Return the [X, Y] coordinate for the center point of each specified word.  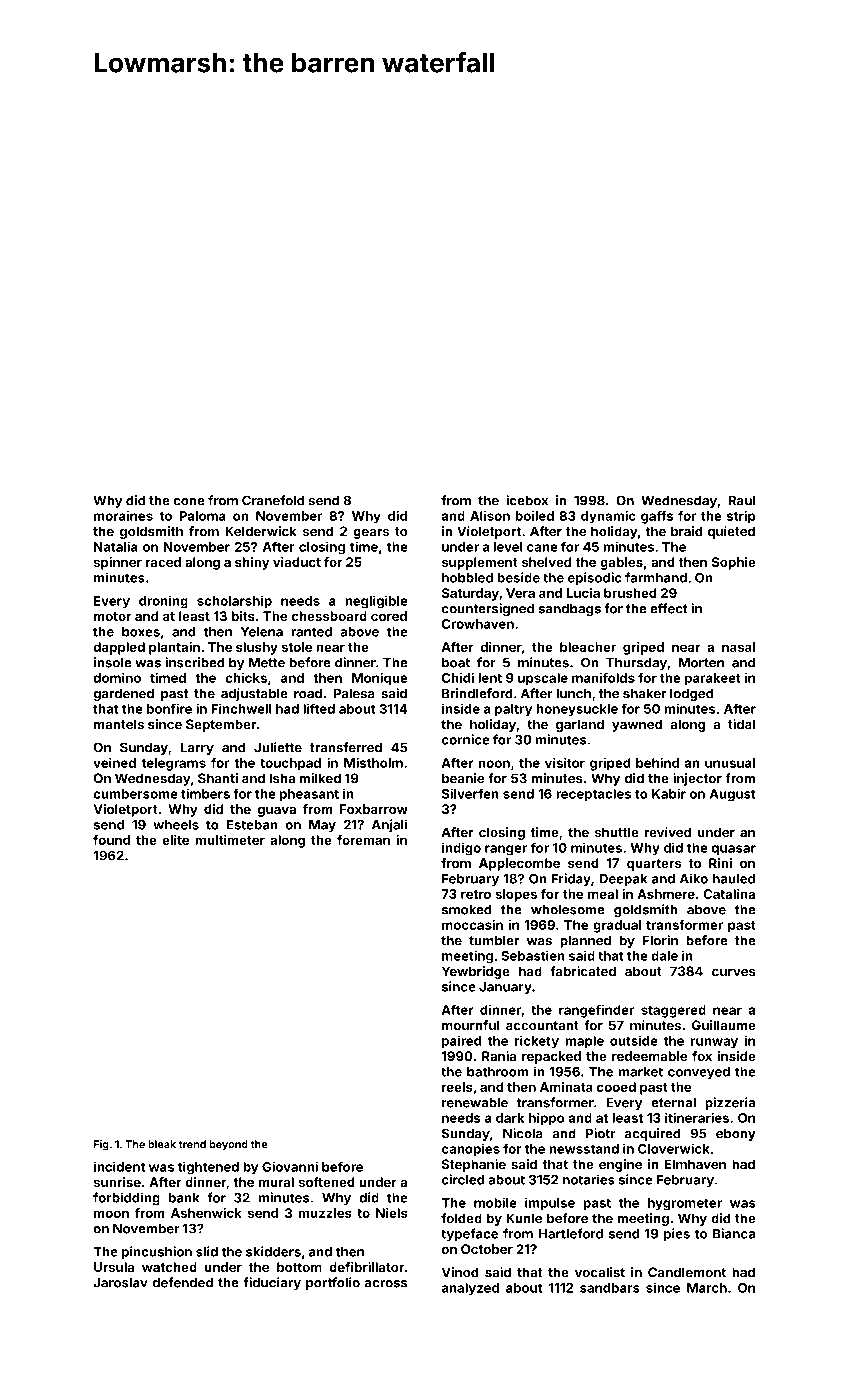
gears [371, 534]
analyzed [470, 1289]
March [707, 1288]
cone [189, 502]
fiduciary [272, 1283]
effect [669, 608]
